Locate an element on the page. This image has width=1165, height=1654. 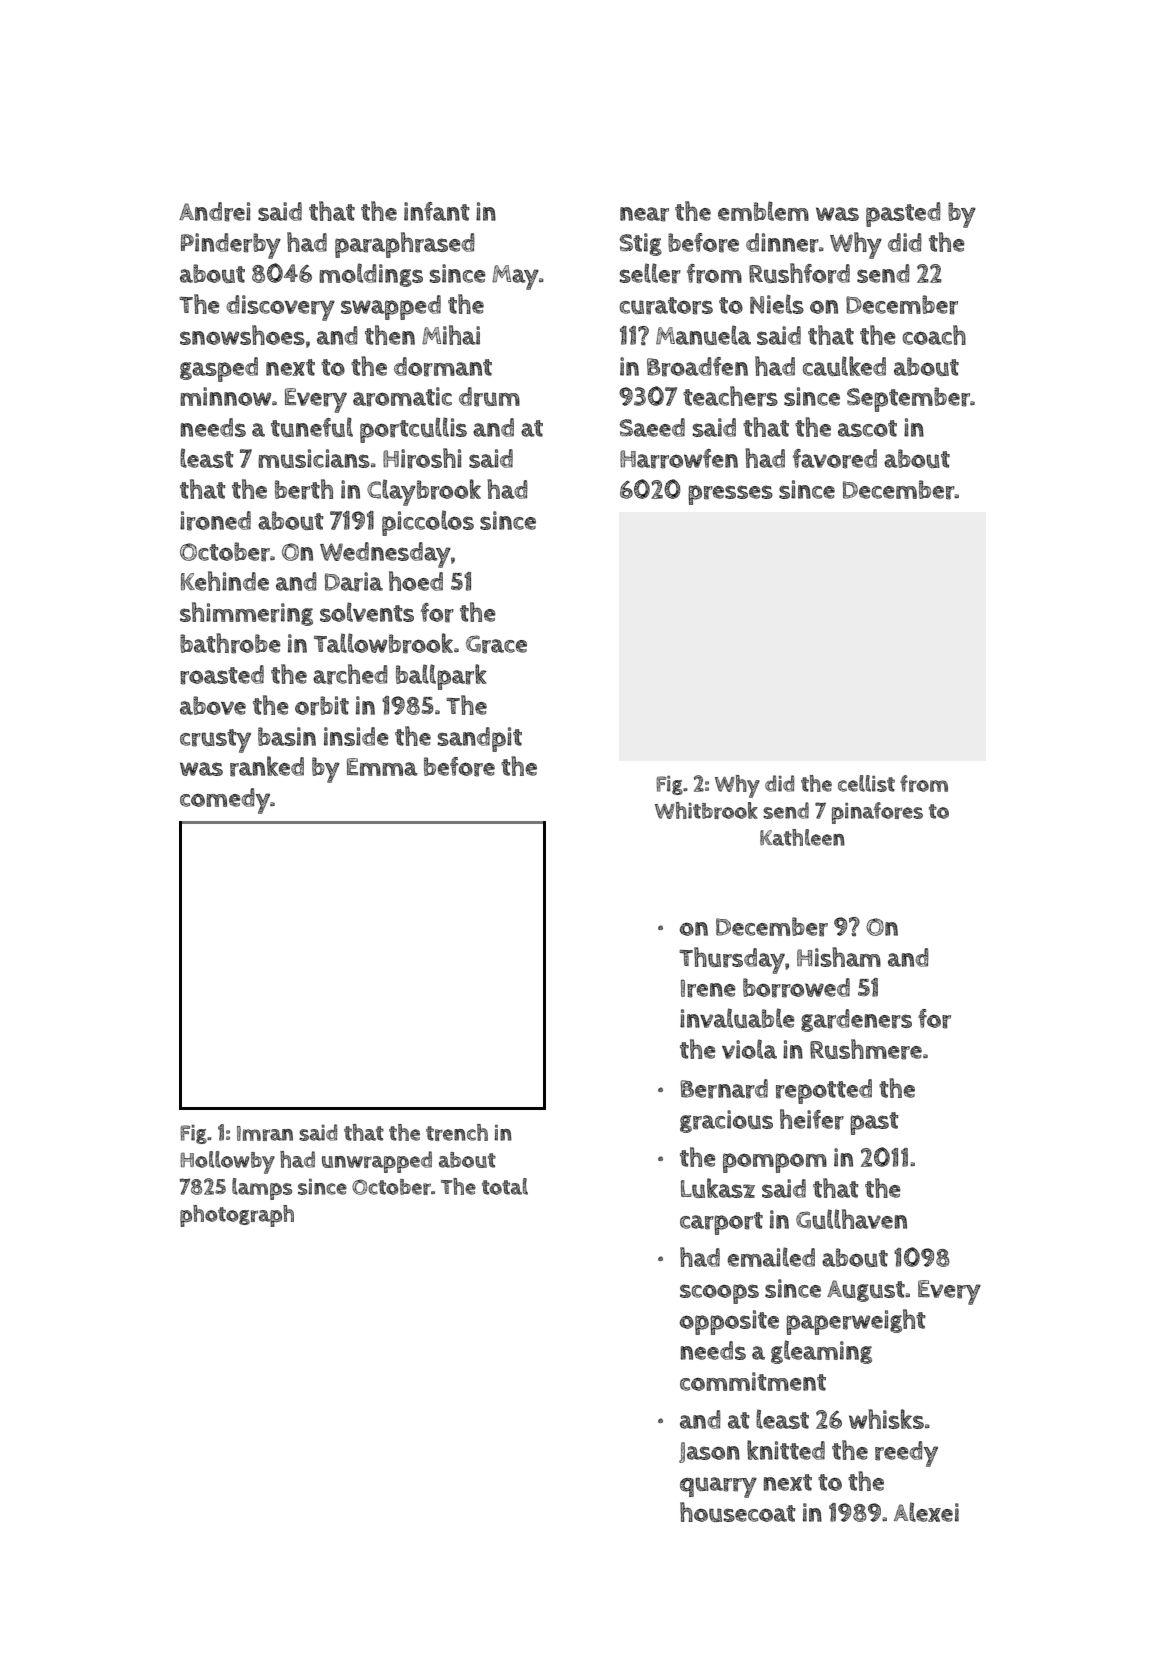
paperweight is located at coordinates (855, 1322).
